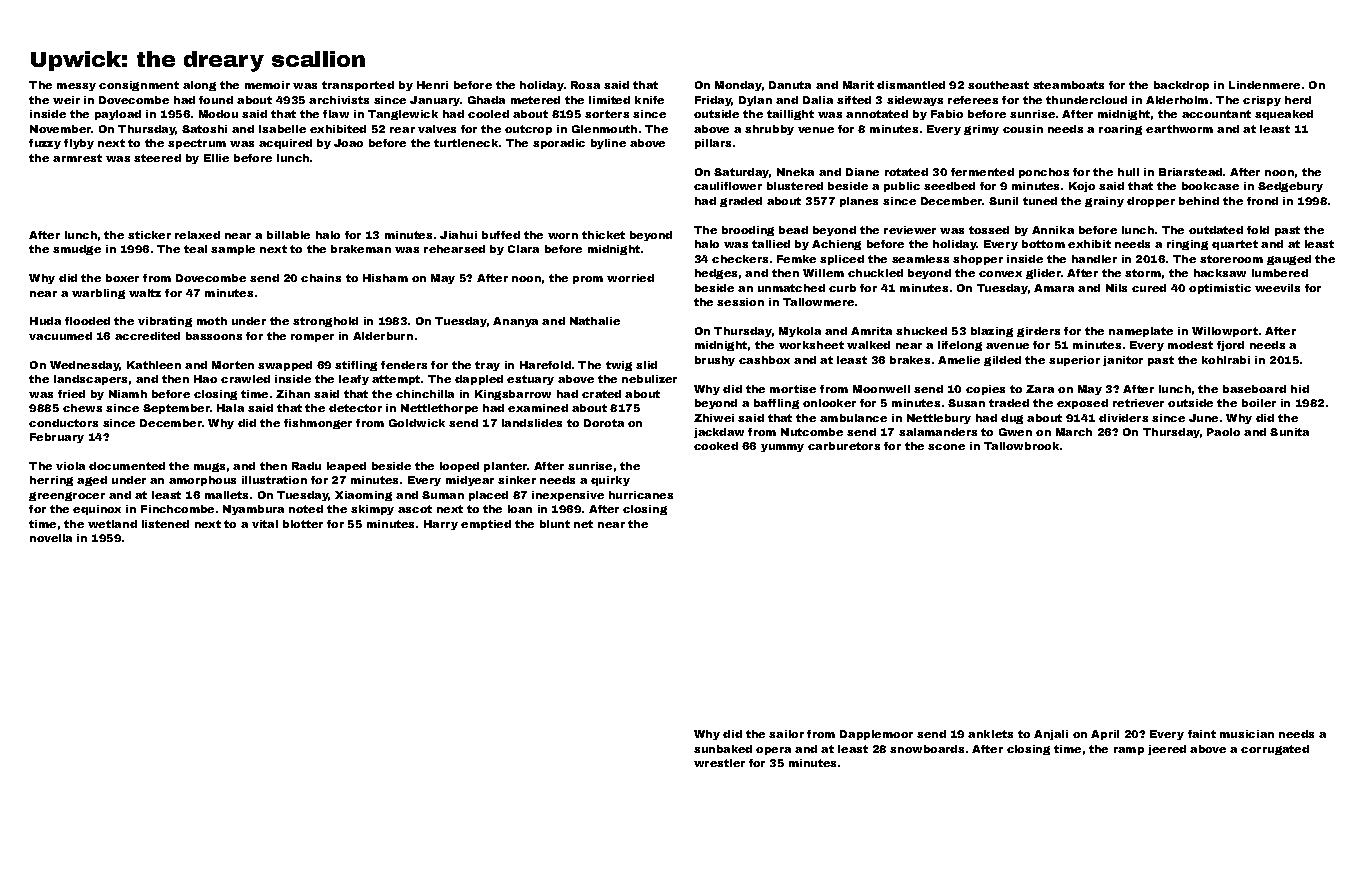  What do you see at coordinates (51, 538) in the screenshot?
I see `novella` at bounding box center [51, 538].
